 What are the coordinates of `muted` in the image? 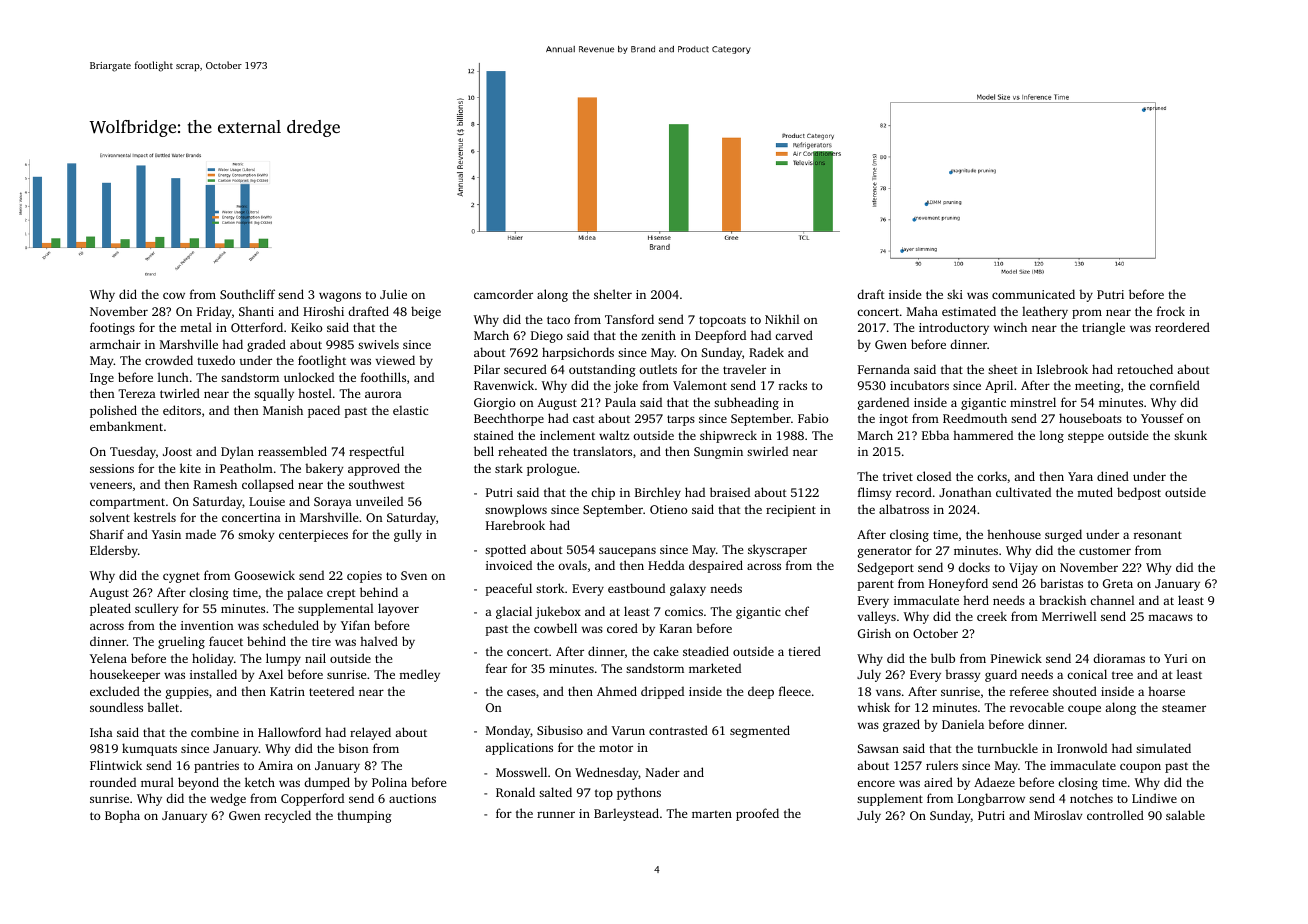 It's located at (1095, 492).
